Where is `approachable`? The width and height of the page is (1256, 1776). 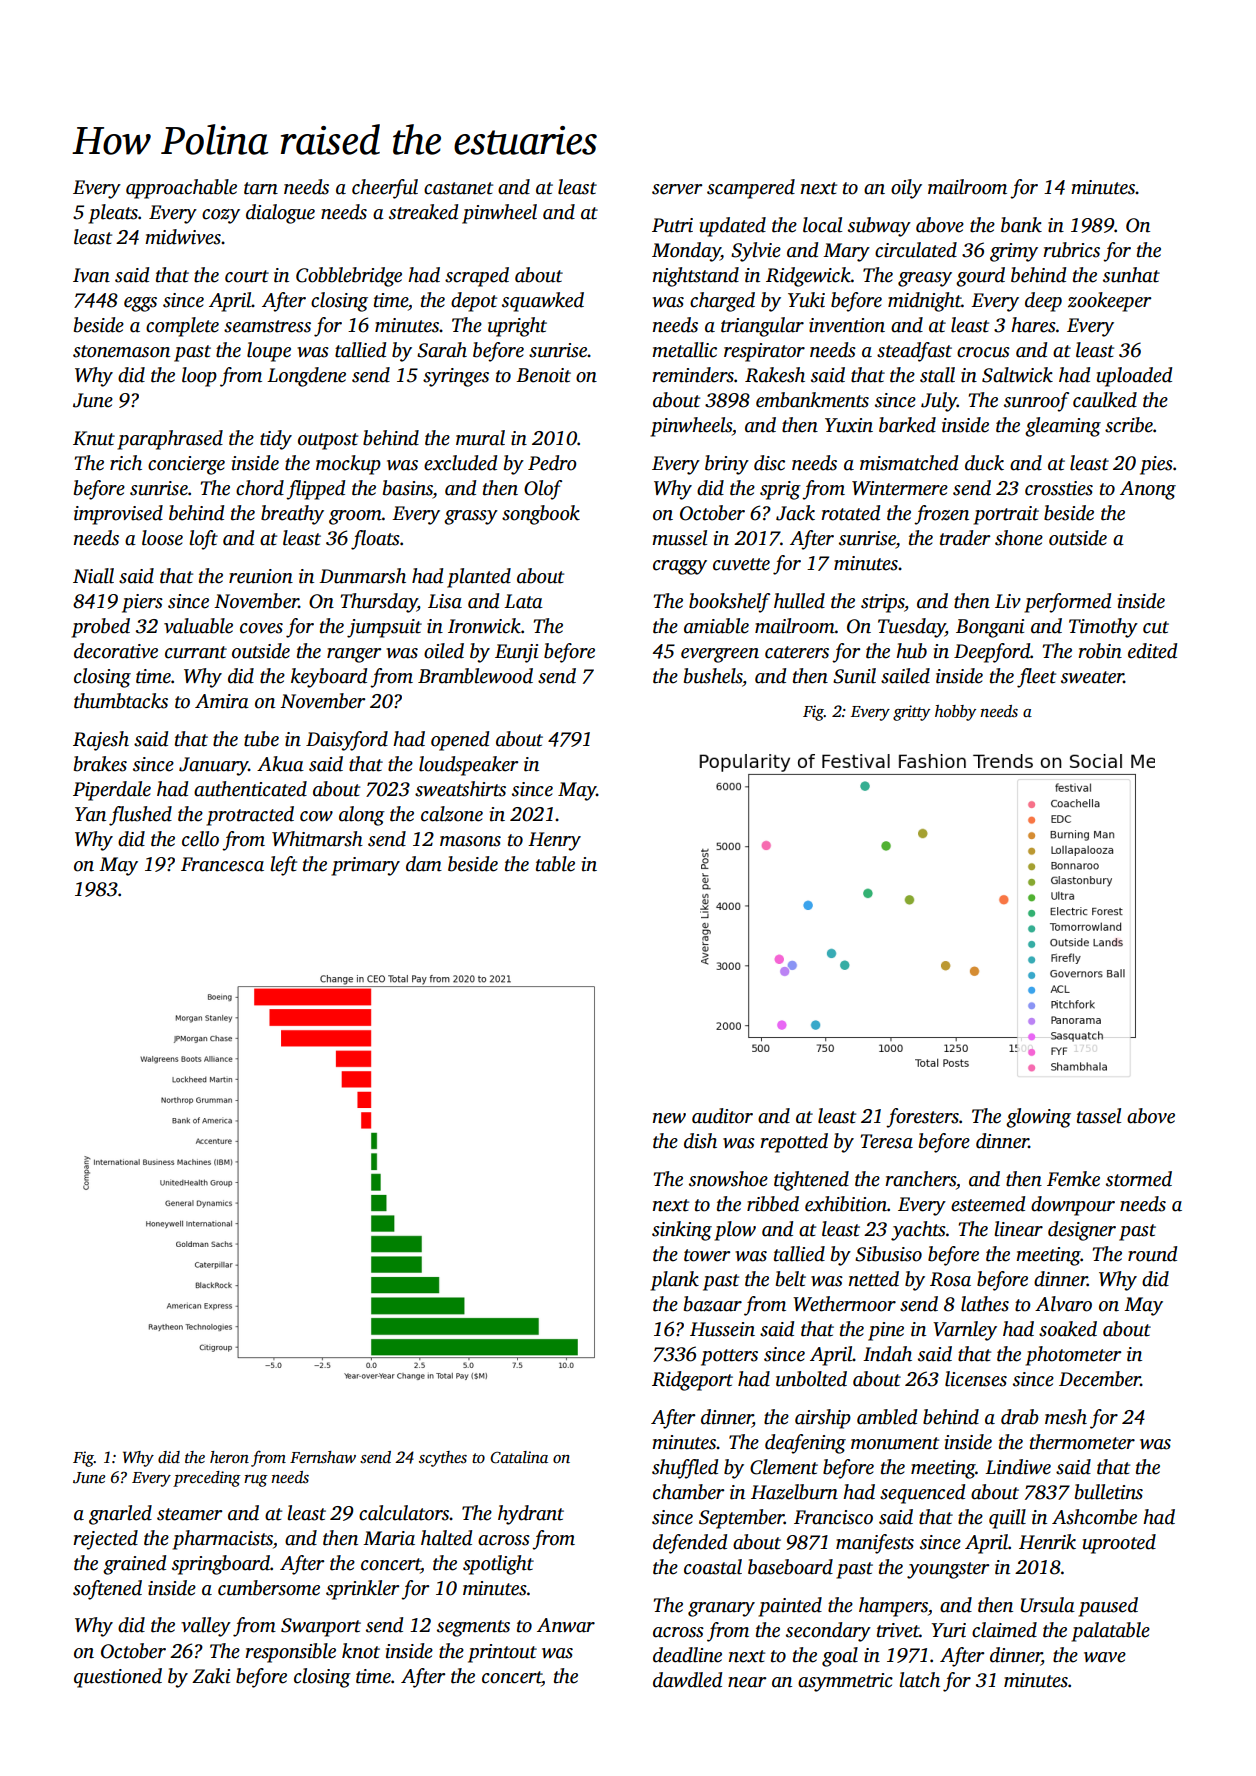 approachable is located at coordinates (181, 189).
